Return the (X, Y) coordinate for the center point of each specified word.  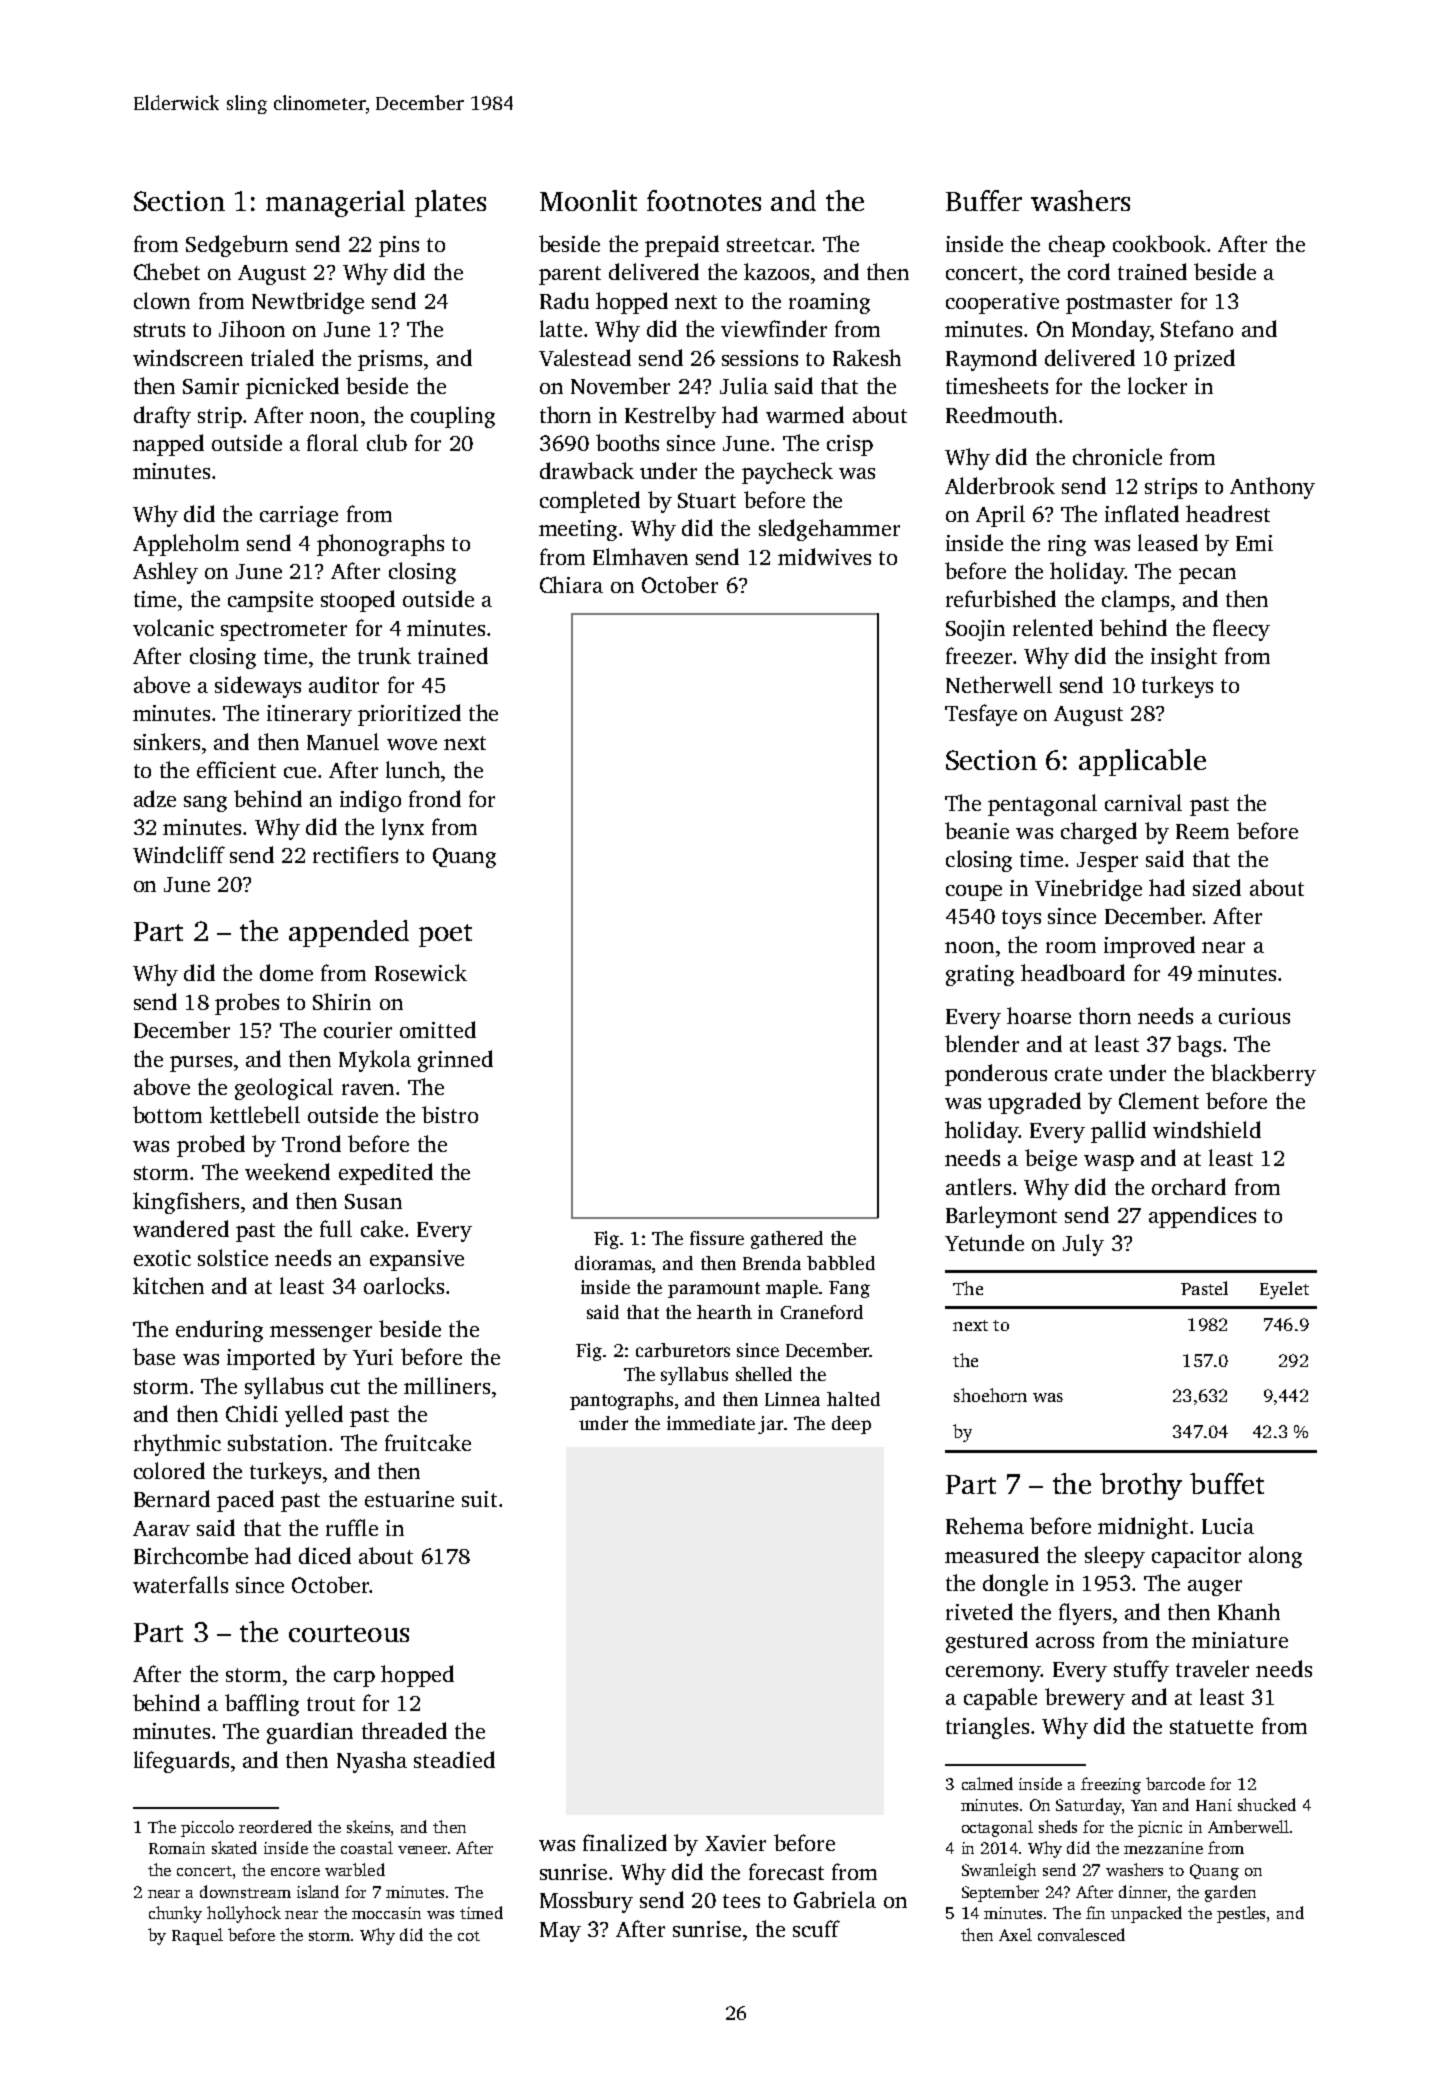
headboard (1073, 972)
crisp (850, 445)
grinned (455, 1061)
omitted (438, 1029)
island (318, 1891)
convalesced (1081, 1934)
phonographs (380, 545)
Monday (1111, 331)
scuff (816, 1928)
